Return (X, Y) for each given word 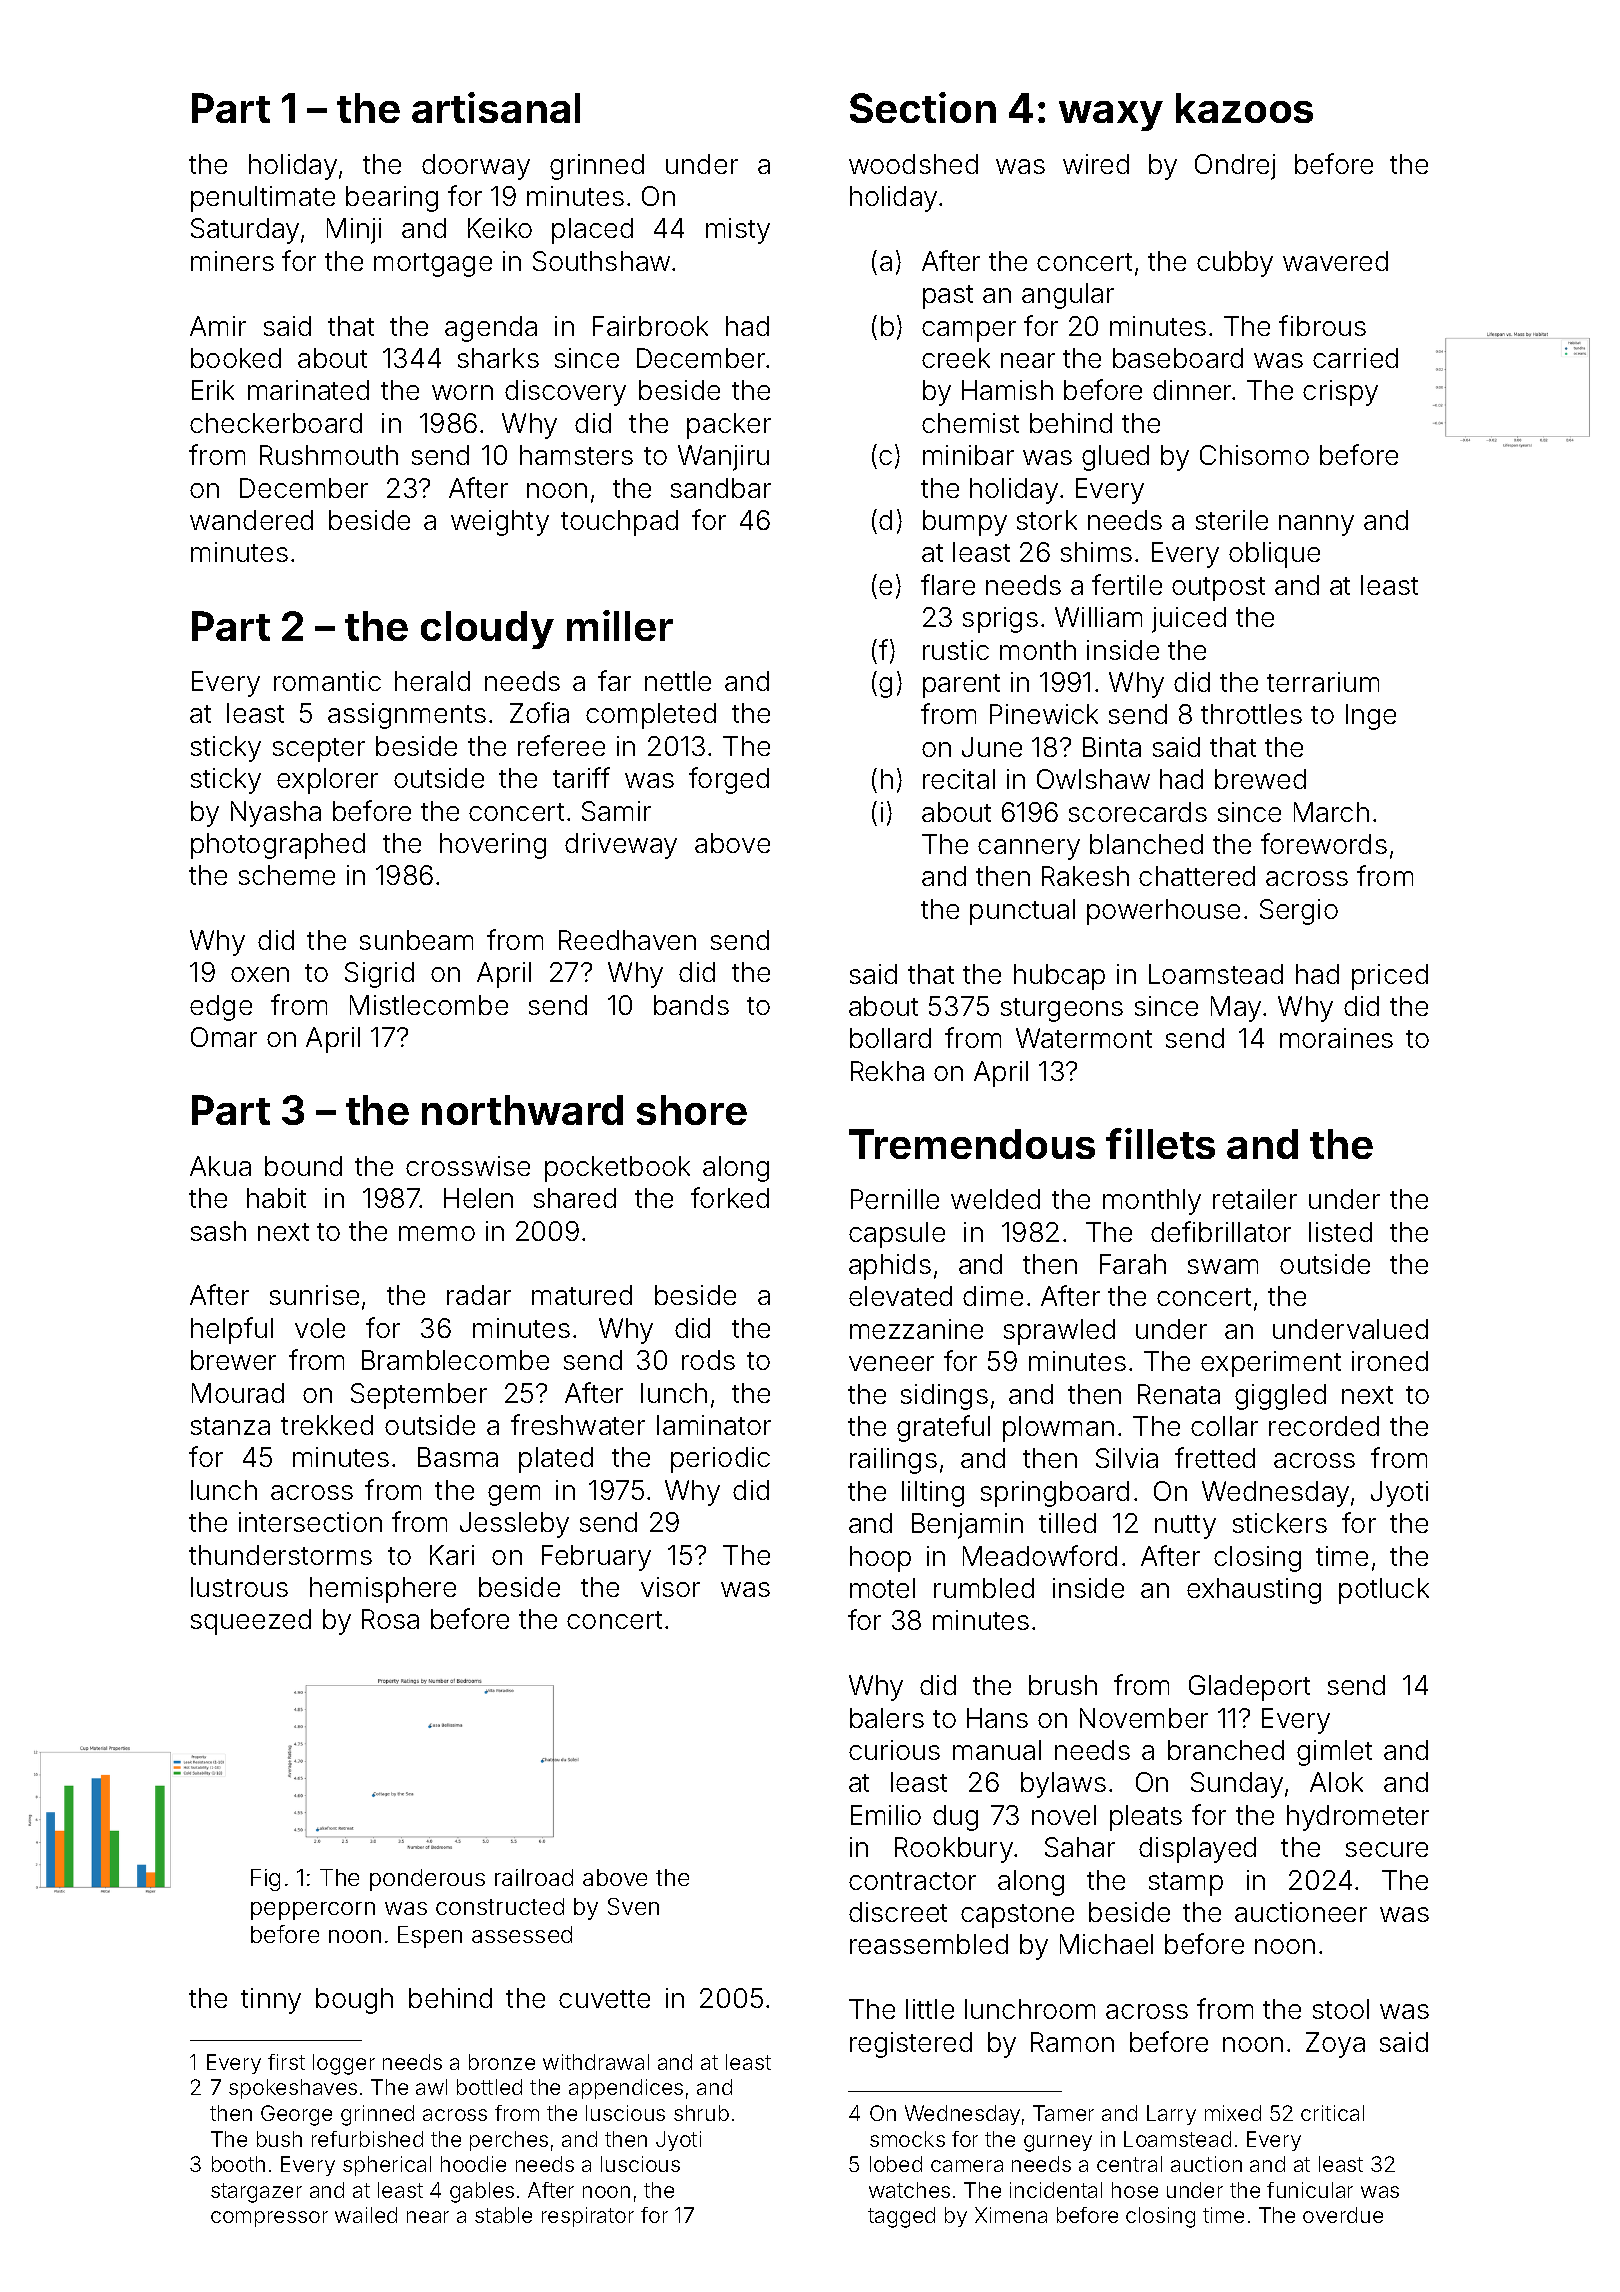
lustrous (239, 1587)
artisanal (496, 107)
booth (238, 2164)
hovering (493, 846)
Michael (1106, 1944)
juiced (1189, 620)
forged (729, 780)
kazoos (1244, 108)
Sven (633, 1906)
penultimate (263, 199)
